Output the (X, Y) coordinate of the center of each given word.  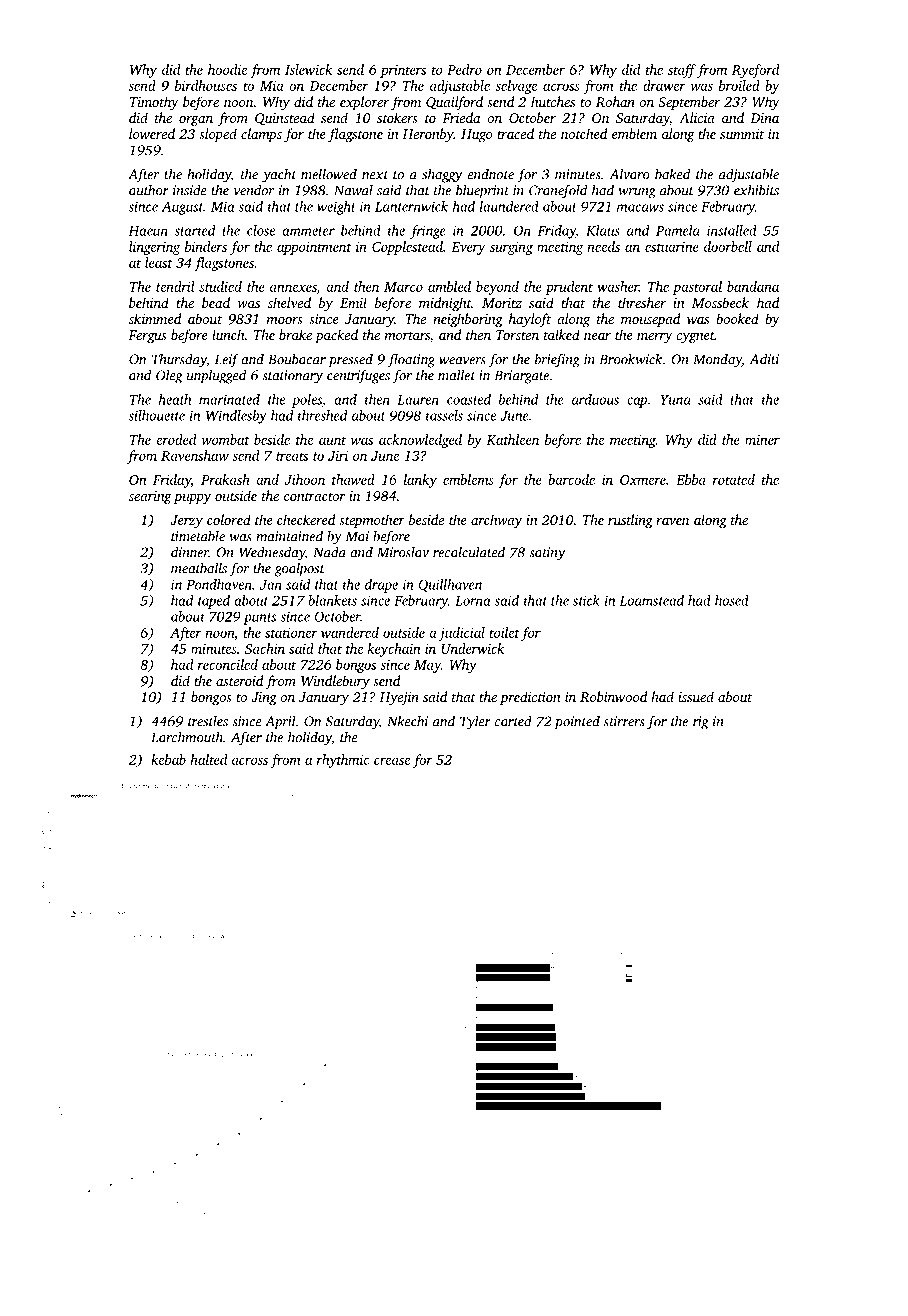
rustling (630, 521)
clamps (261, 135)
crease (392, 761)
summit (742, 134)
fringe (428, 232)
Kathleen (512, 439)
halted (208, 759)
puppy (192, 499)
